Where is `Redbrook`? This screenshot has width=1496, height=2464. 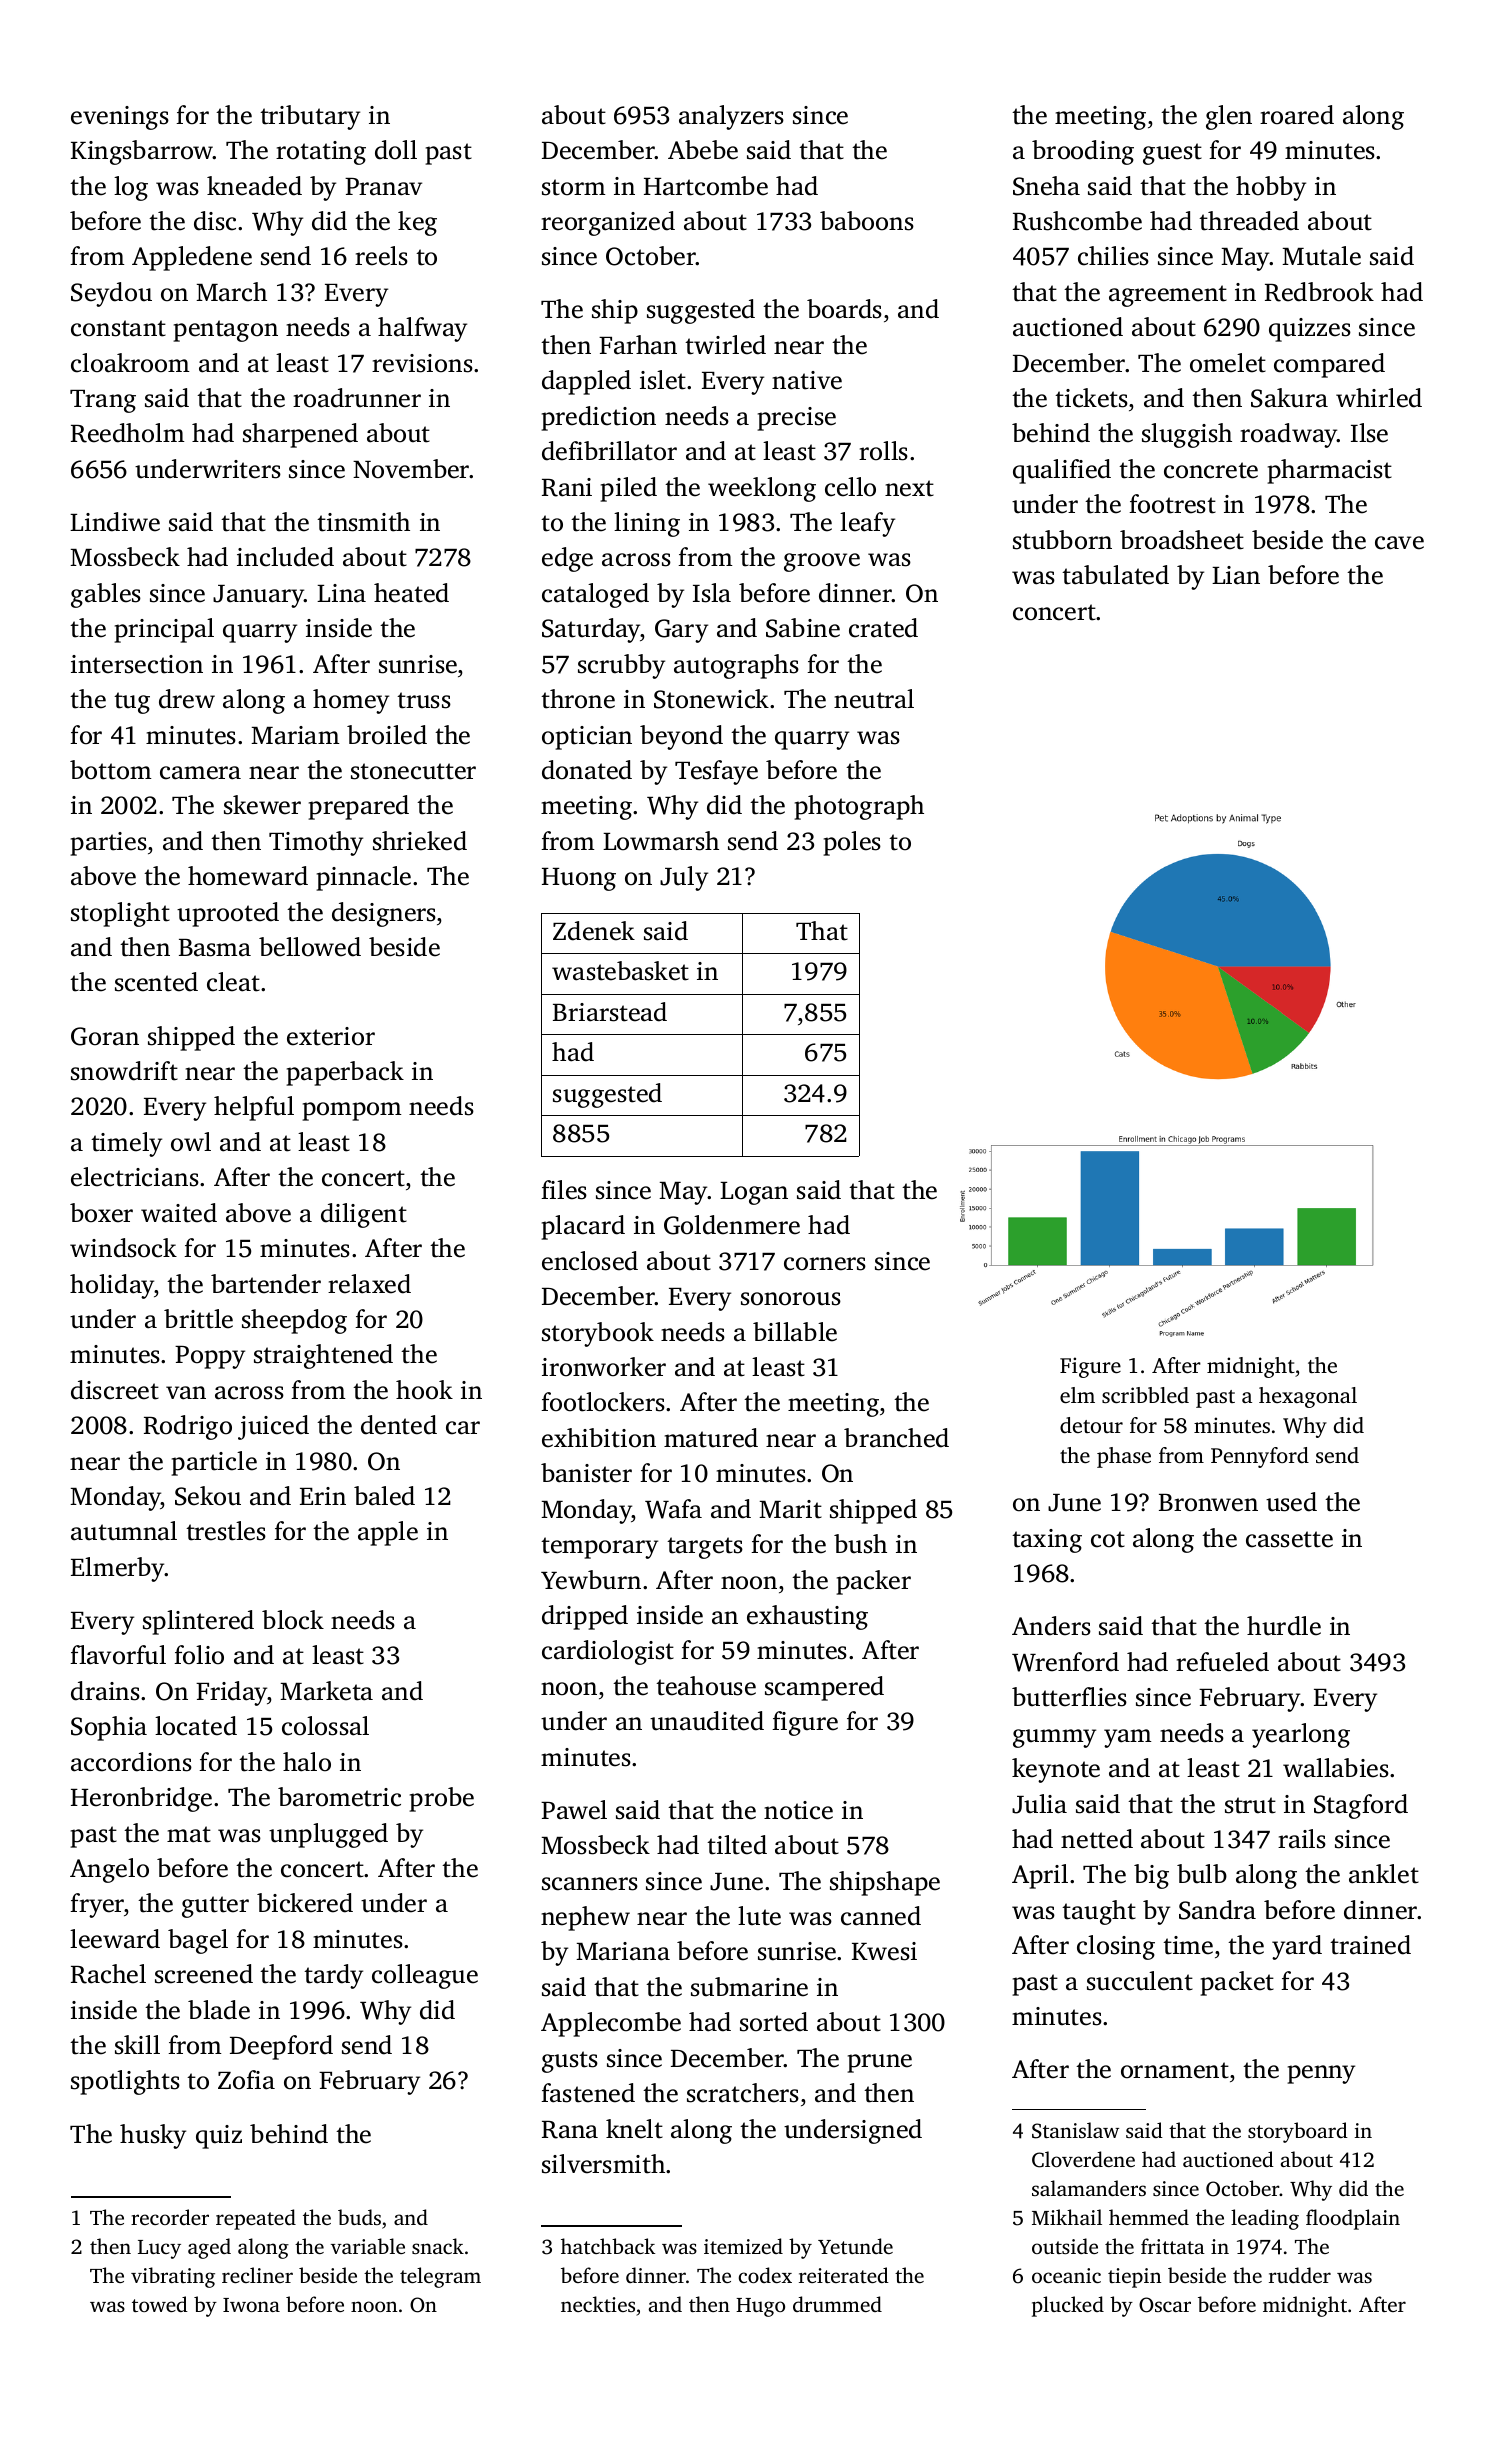
Redbrook is located at coordinates (1319, 292).
